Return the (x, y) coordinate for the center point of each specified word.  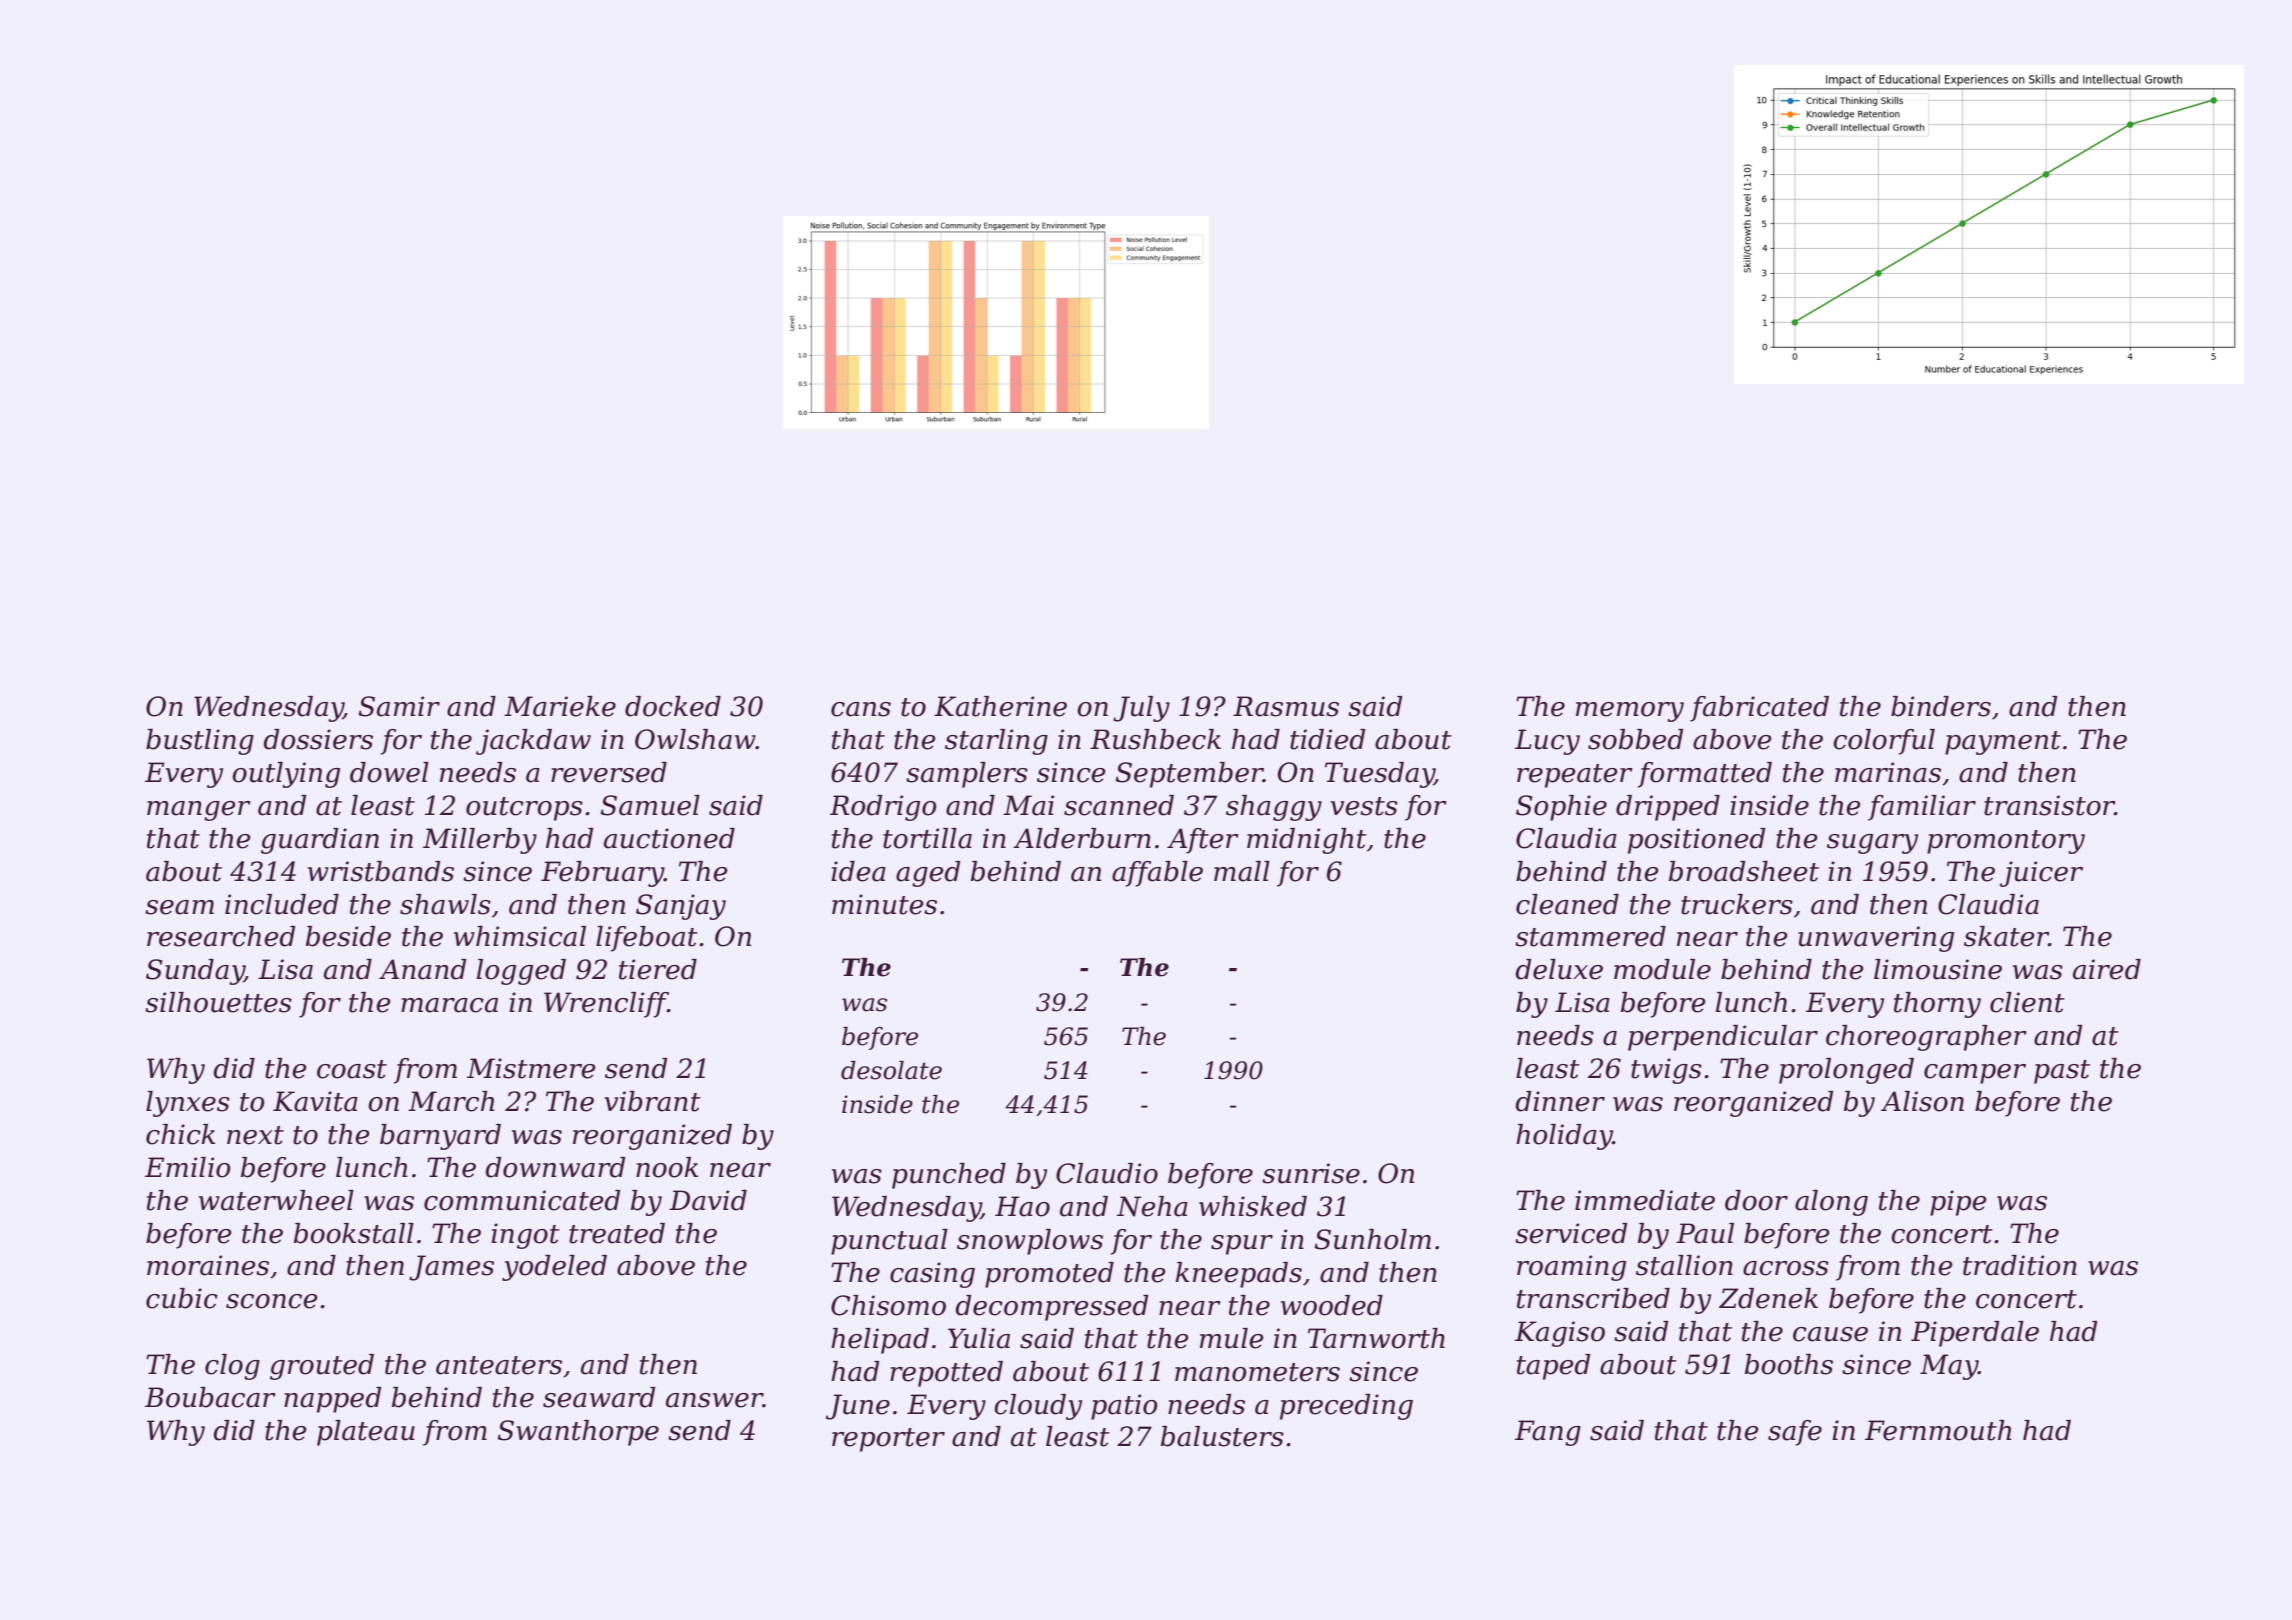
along (1831, 1203)
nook (667, 1167)
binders (1941, 706)
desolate (891, 1070)
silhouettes (218, 1002)
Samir (399, 706)
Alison (1922, 1101)
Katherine (1000, 706)
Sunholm (1373, 1239)
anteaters (499, 1365)
